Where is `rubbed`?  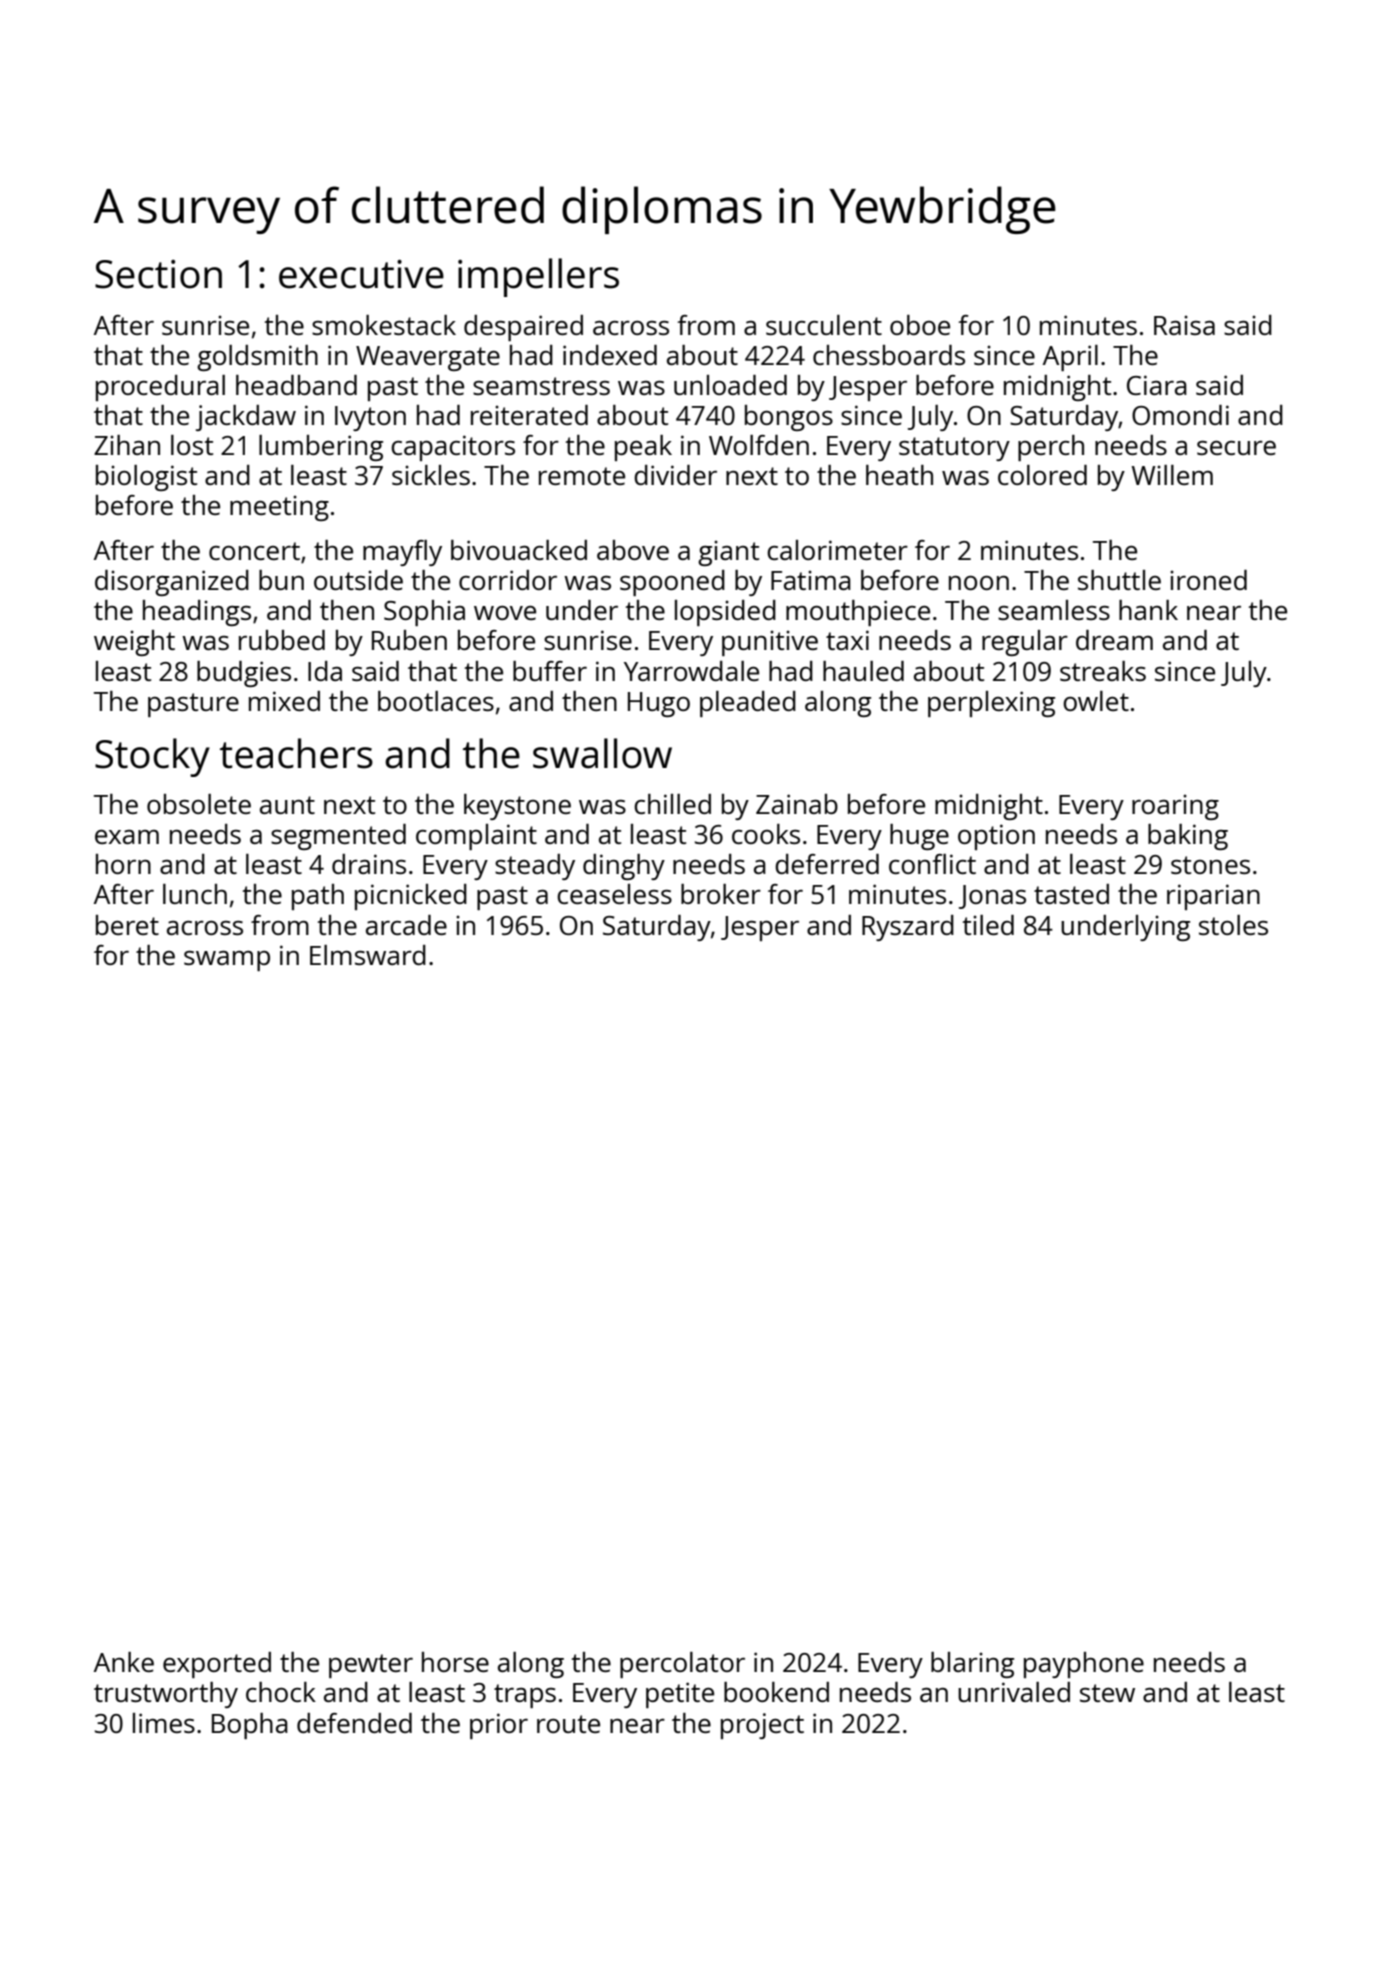
rubbed is located at coordinates (282, 640).
